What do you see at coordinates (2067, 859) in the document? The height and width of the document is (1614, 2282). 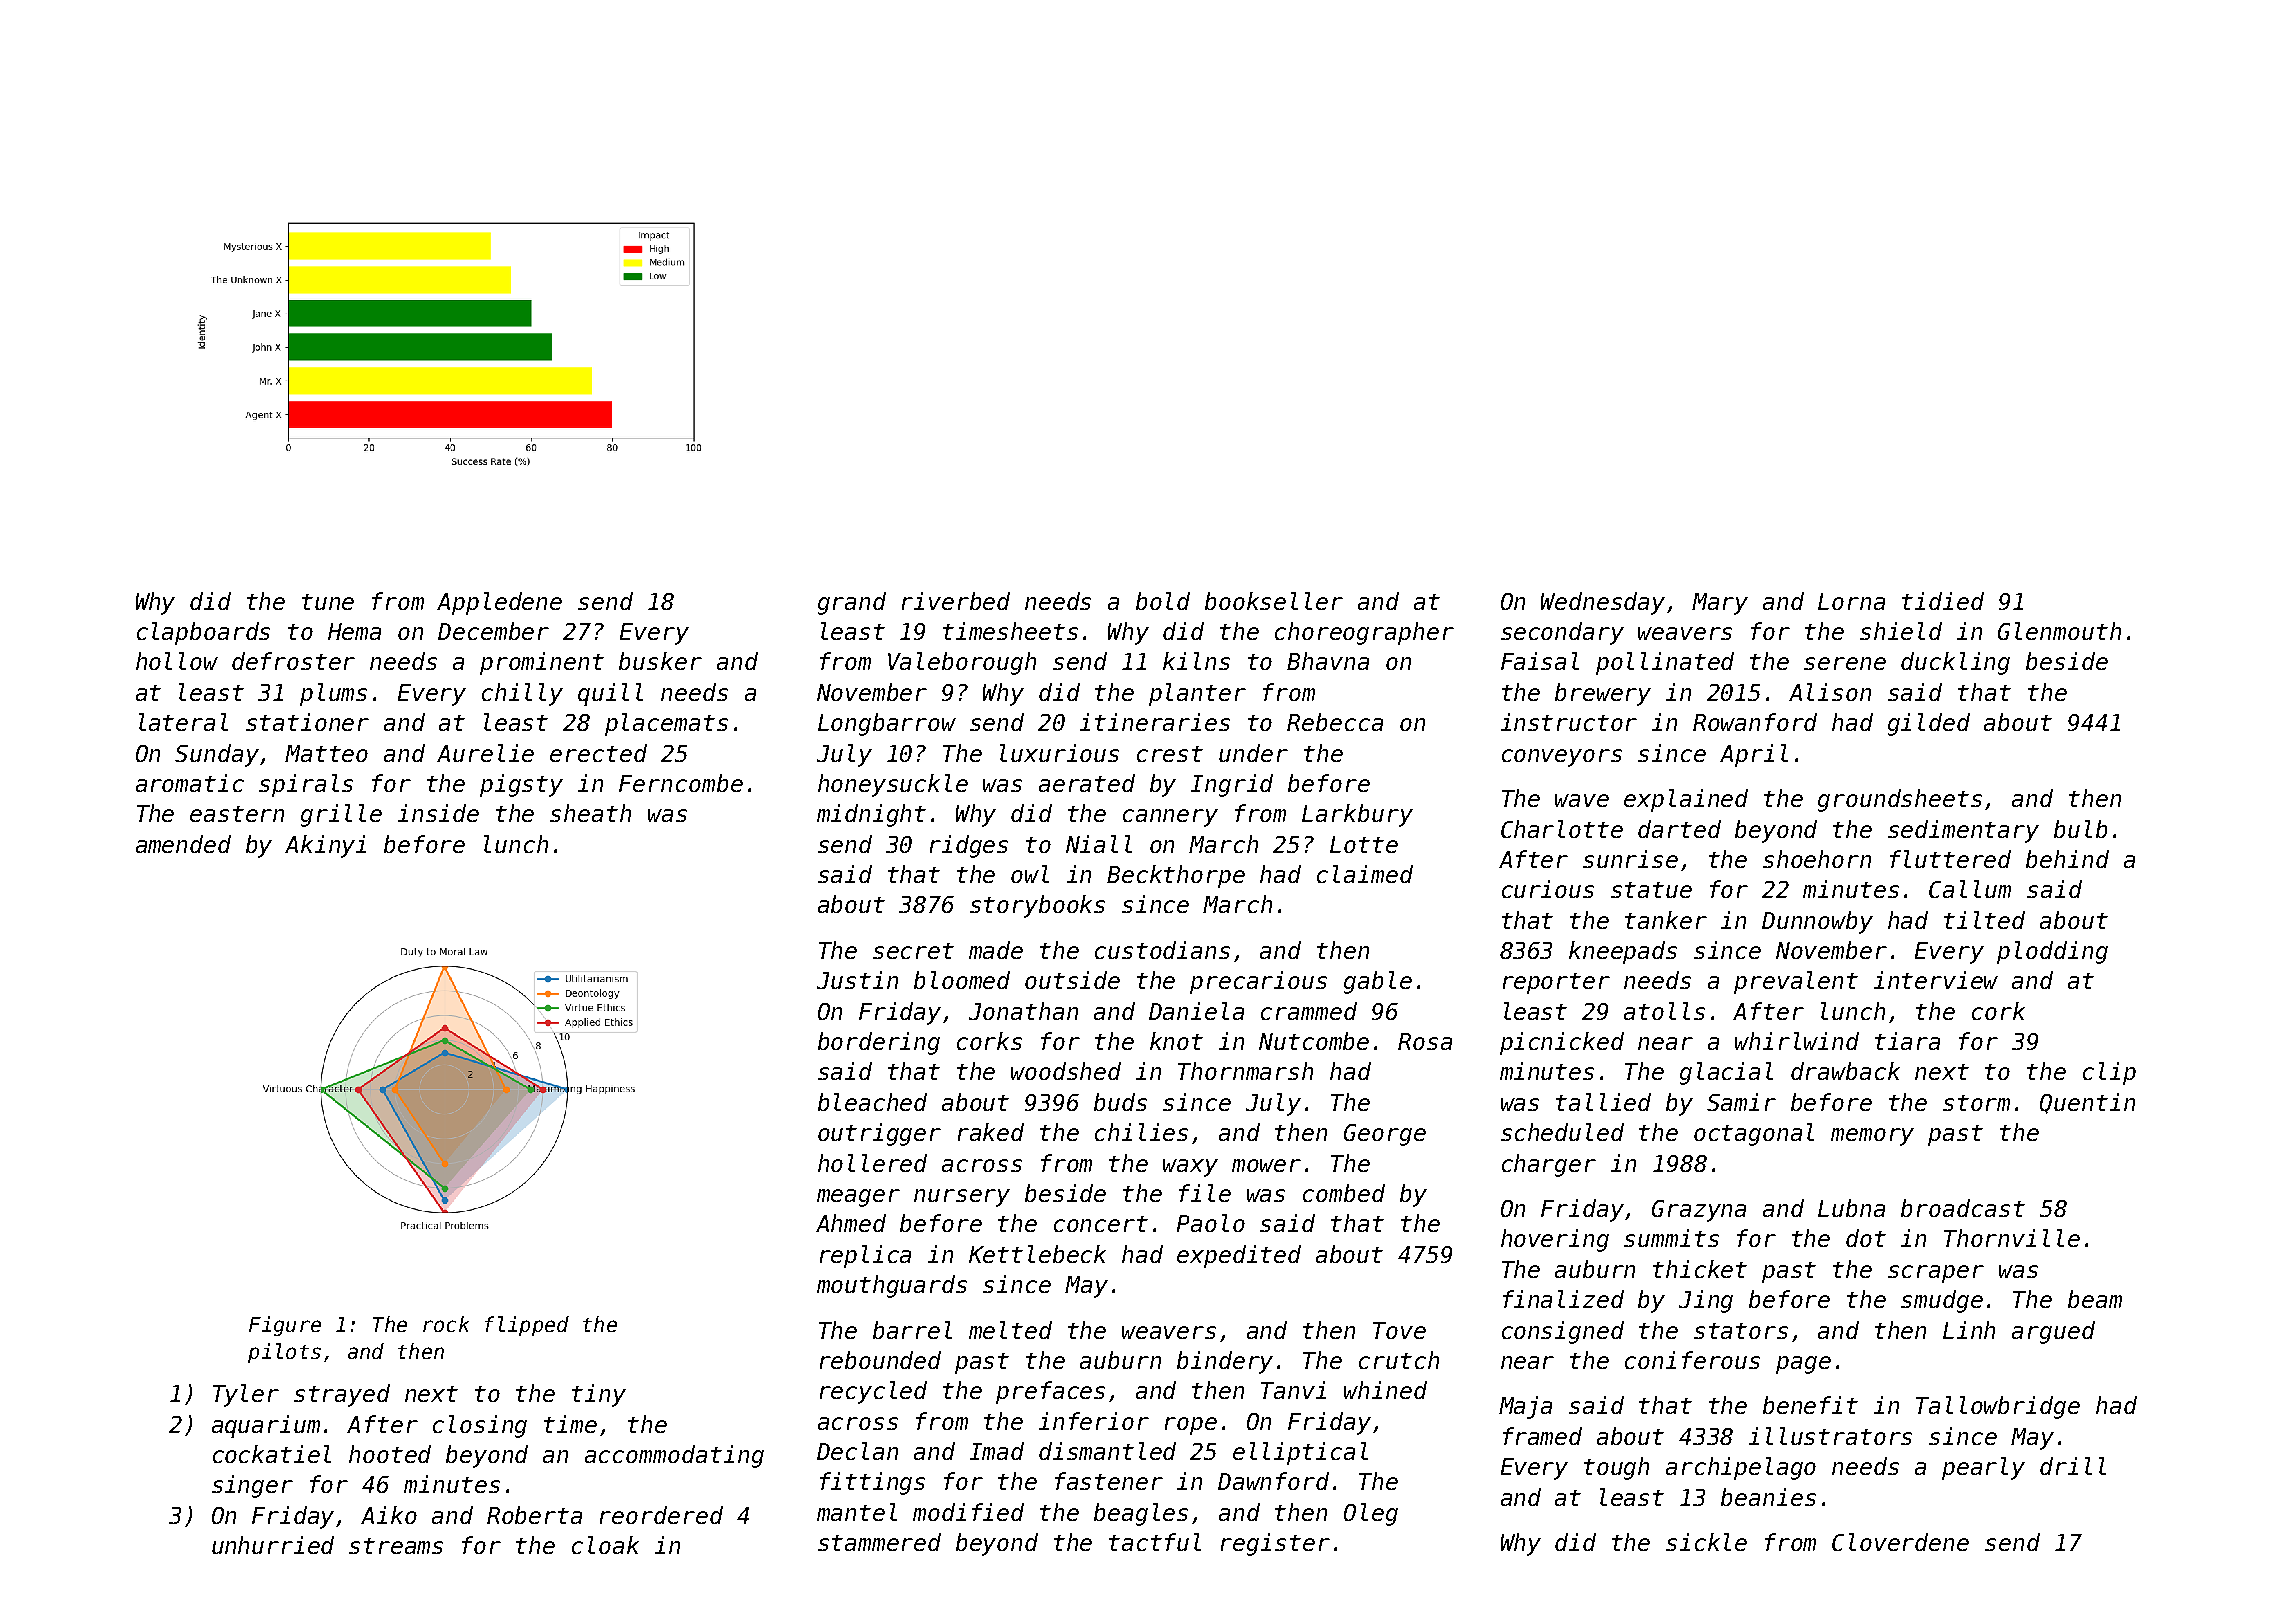 I see `behind` at bounding box center [2067, 859].
